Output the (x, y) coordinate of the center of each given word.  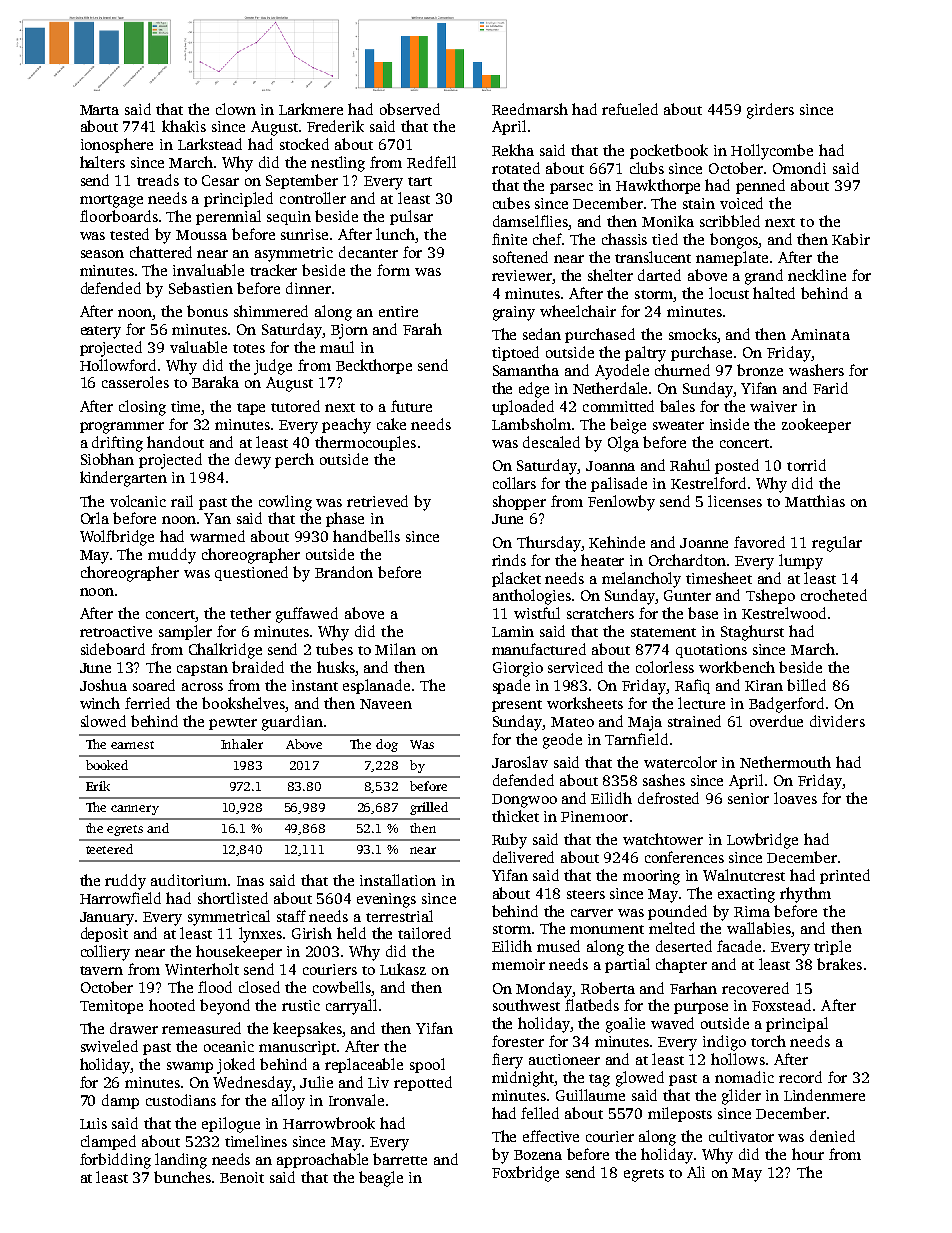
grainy (514, 313)
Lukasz (403, 969)
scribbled (730, 221)
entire (398, 311)
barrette (400, 1159)
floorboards (119, 216)
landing (181, 1161)
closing (142, 408)
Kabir (851, 239)
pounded (677, 912)
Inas (250, 881)
